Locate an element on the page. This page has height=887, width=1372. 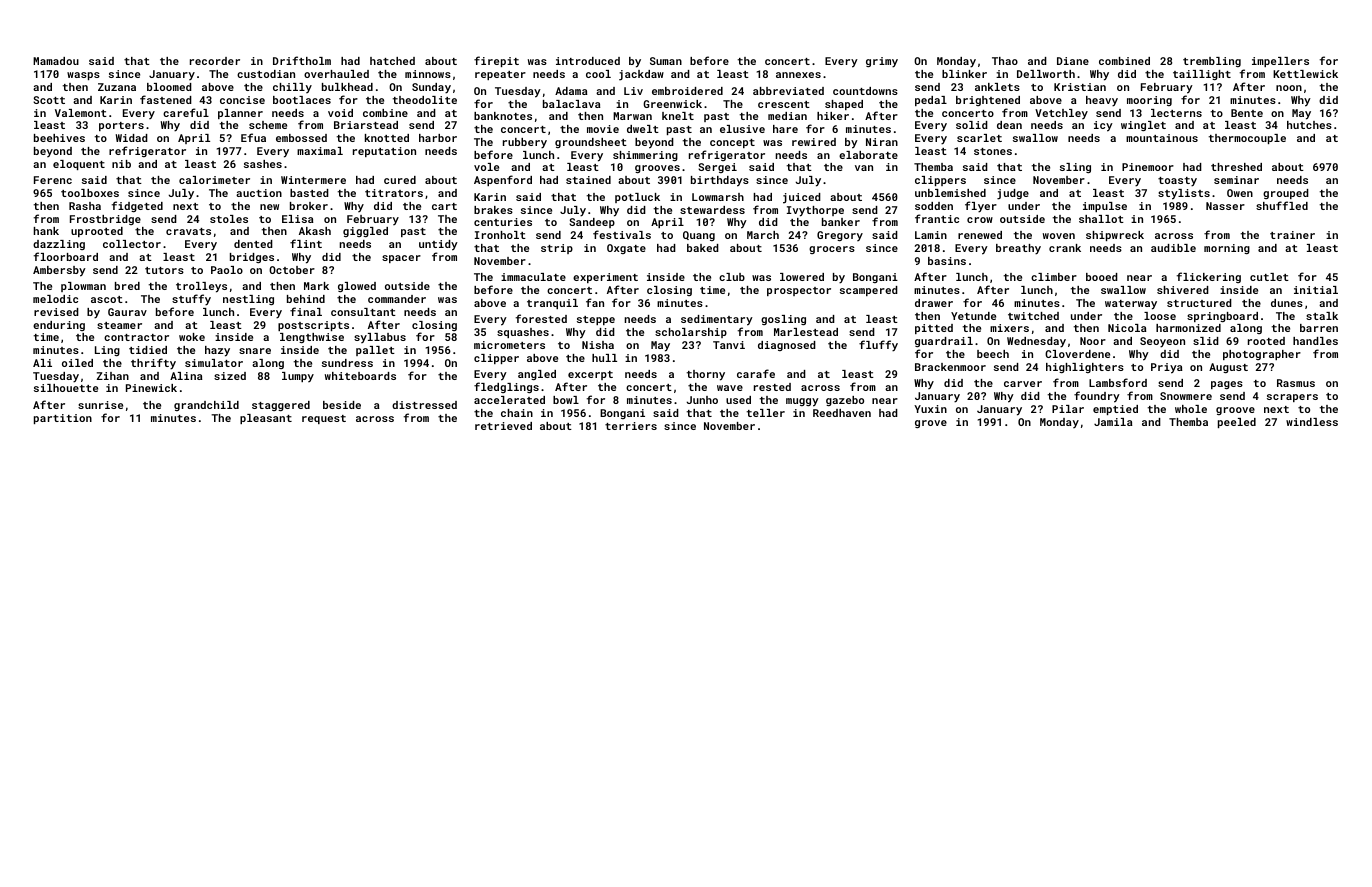
stones is located at coordinates (993, 151).
